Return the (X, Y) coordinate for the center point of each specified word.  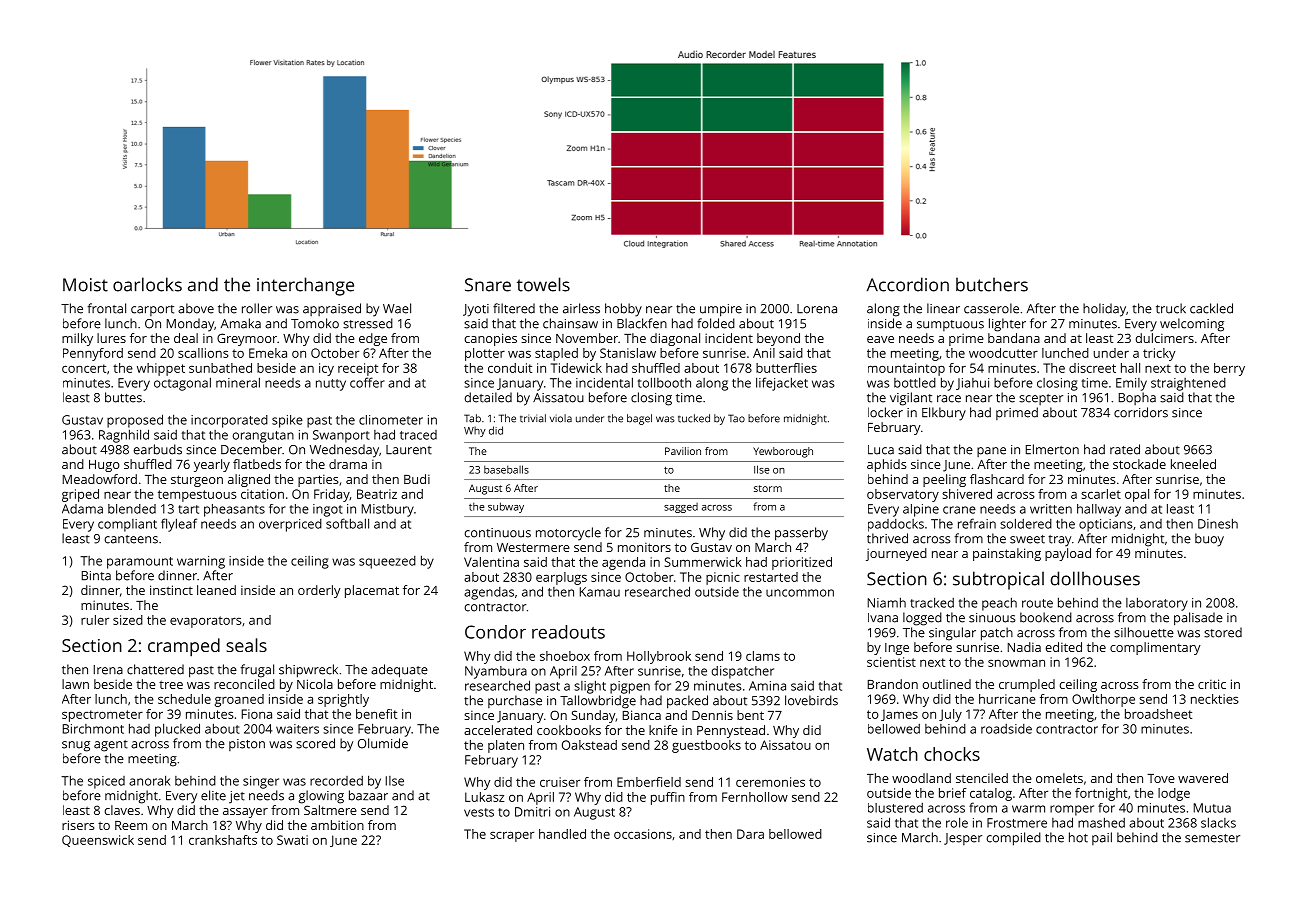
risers (78, 825)
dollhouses (1095, 578)
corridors (1141, 412)
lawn (75, 684)
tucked (694, 418)
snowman (1016, 663)
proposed (135, 421)
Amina (767, 686)
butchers (992, 284)
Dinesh (1218, 523)
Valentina (491, 562)
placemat (372, 591)
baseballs (506, 469)
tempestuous (197, 496)
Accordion (908, 284)
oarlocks (147, 284)
